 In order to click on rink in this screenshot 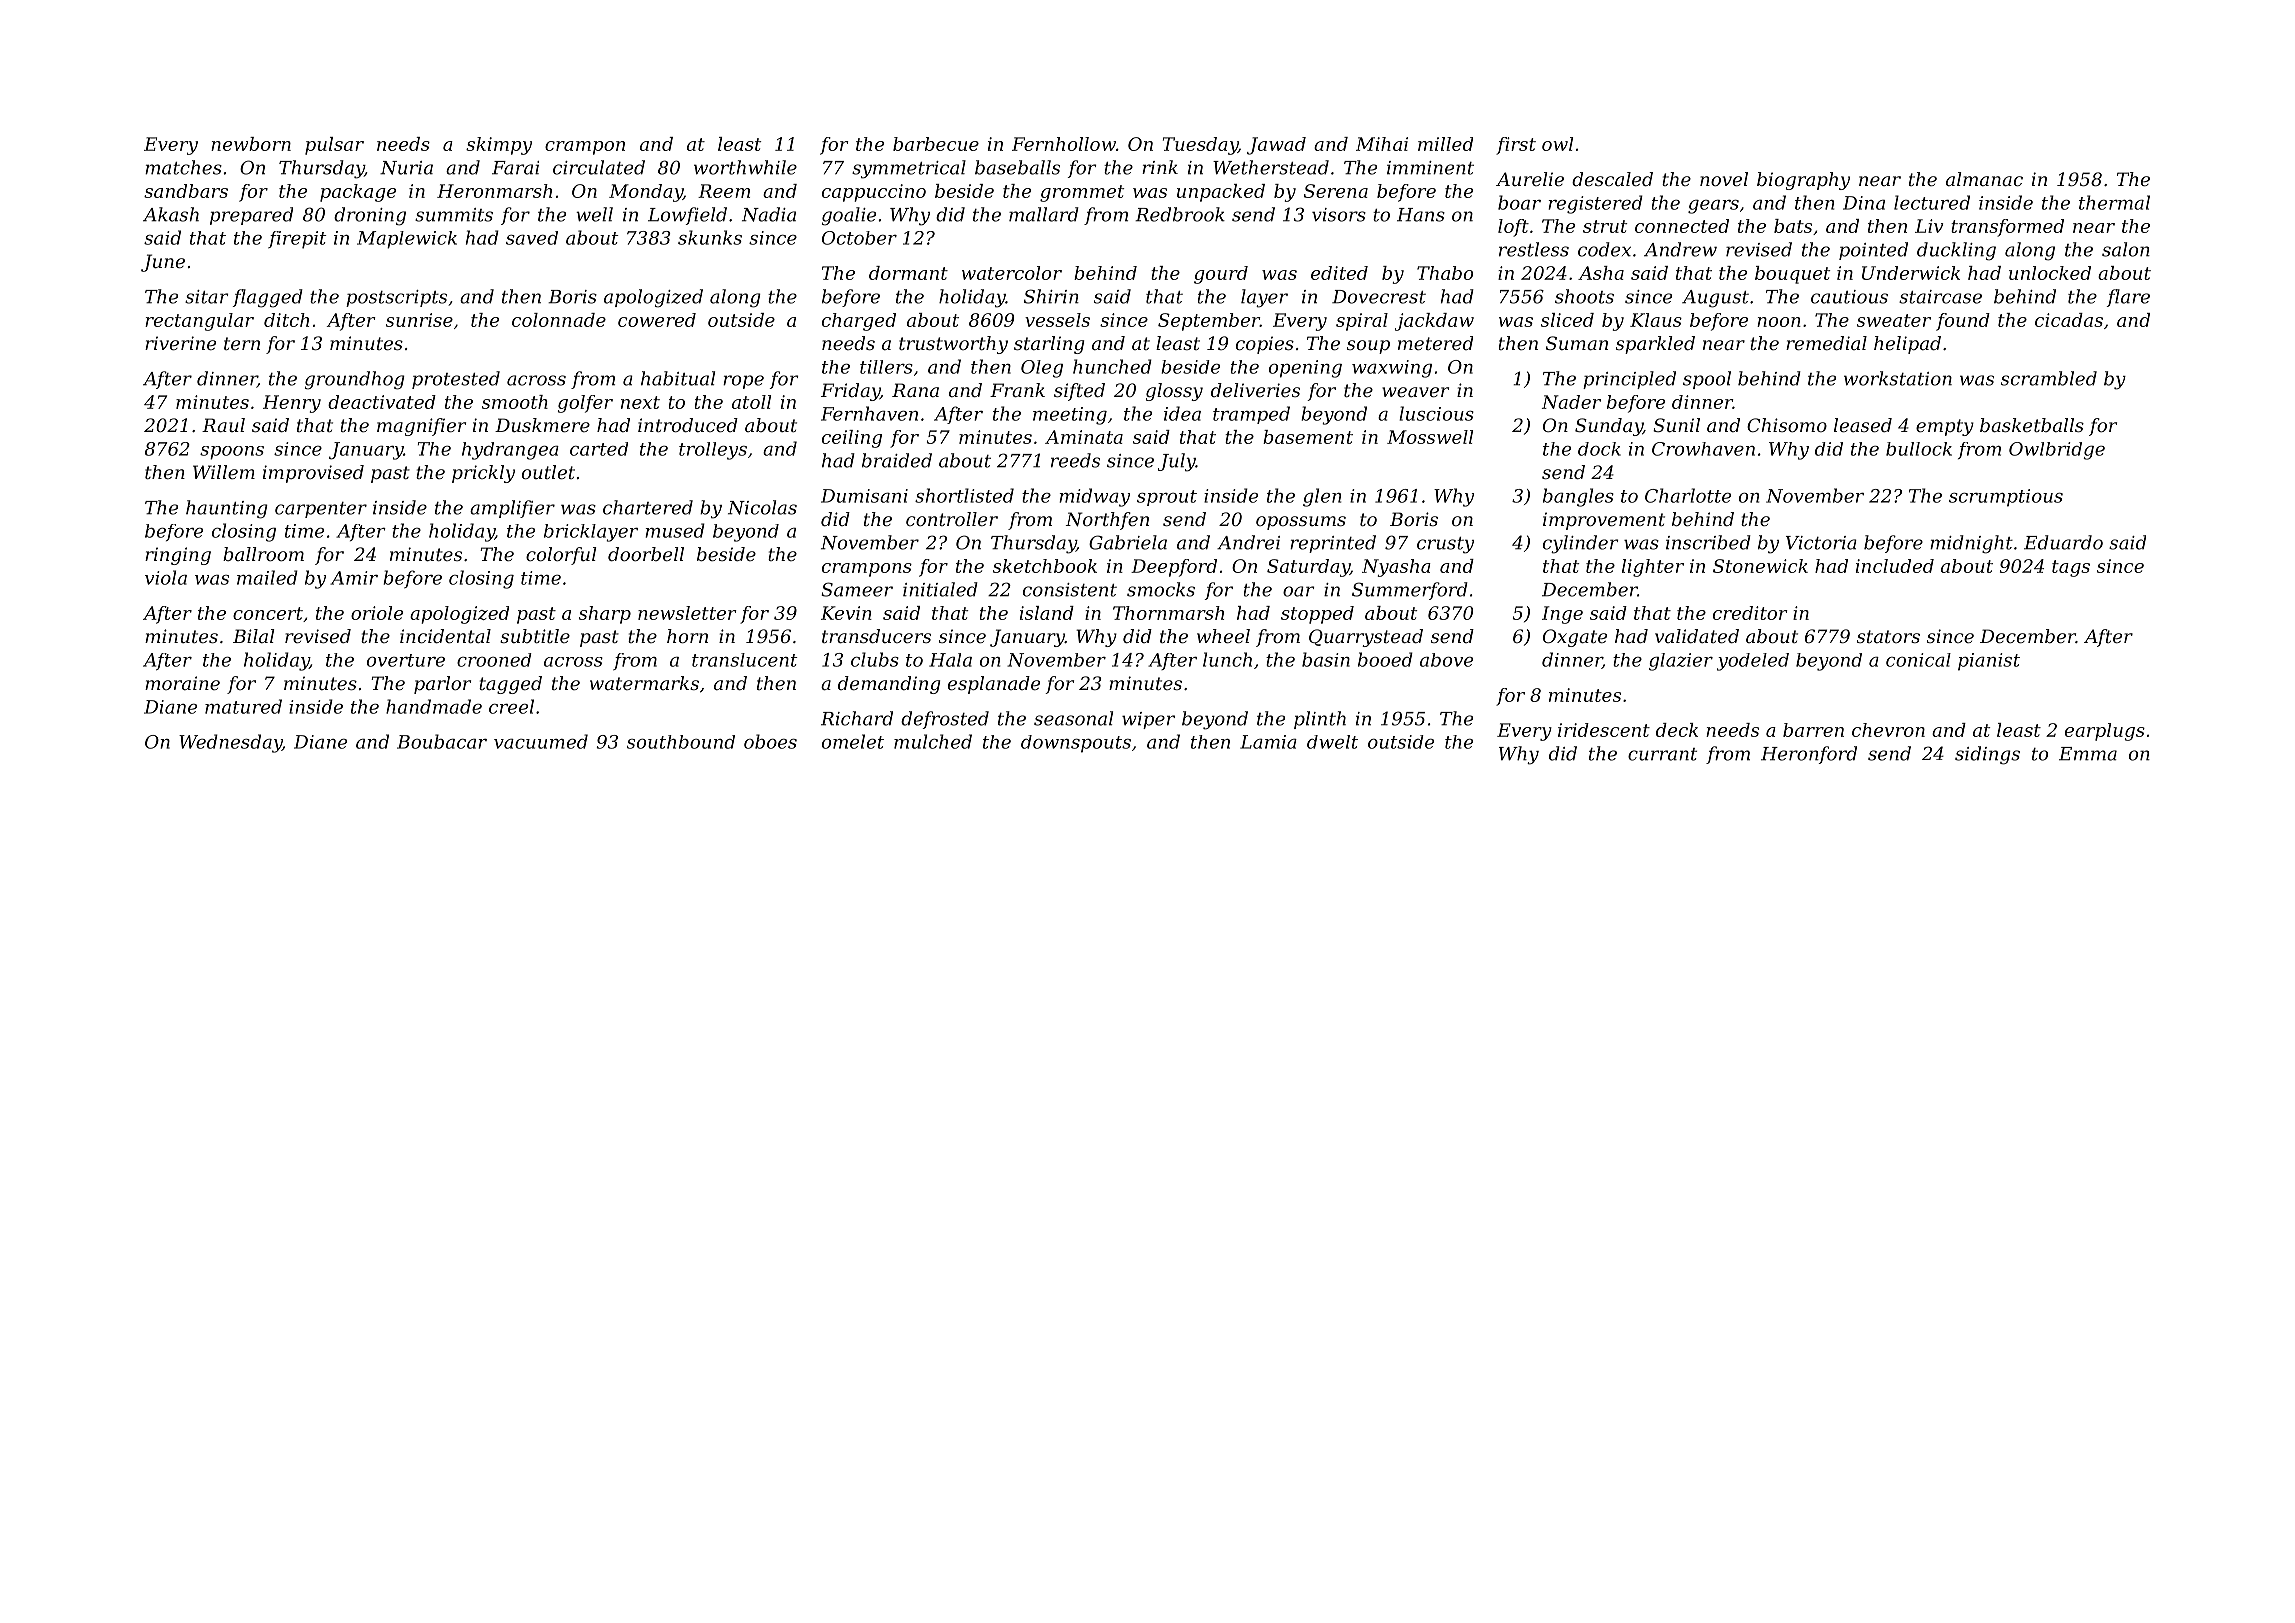, I will do `click(1160, 167)`.
